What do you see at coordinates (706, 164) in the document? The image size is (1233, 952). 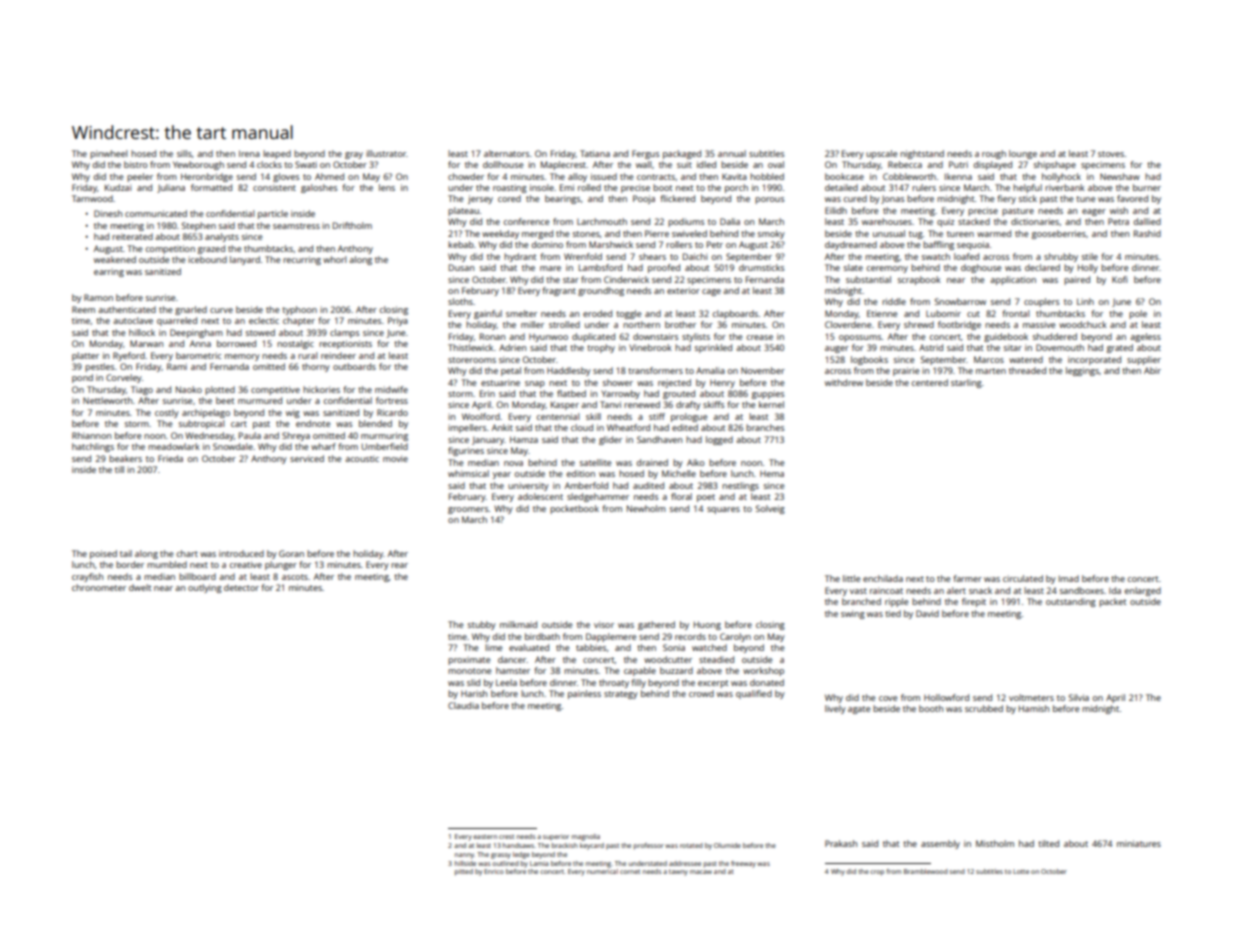 I see `idled` at bounding box center [706, 164].
